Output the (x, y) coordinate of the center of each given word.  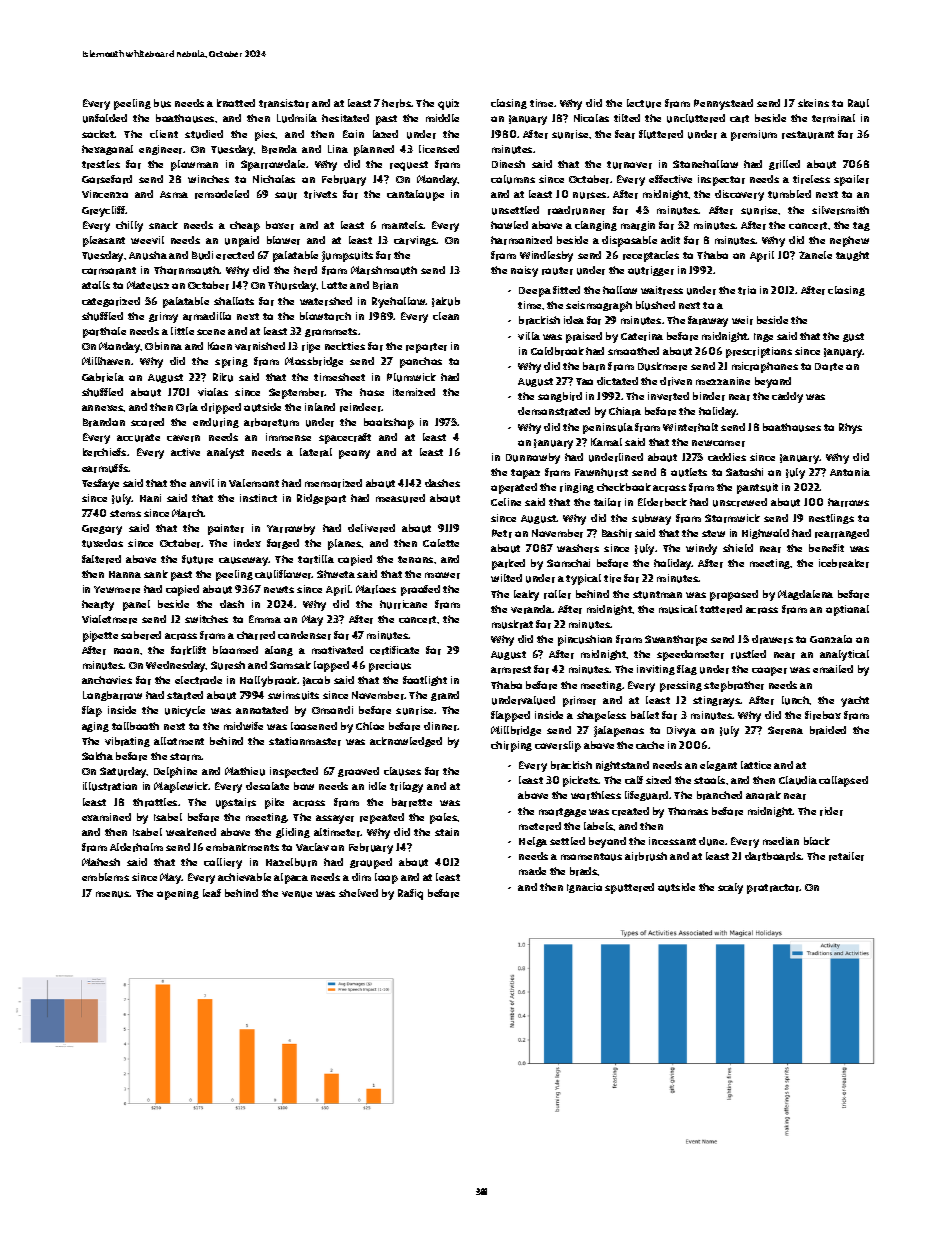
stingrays (717, 701)
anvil (202, 483)
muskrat (512, 624)
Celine (506, 502)
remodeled (222, 194)
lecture (644, 103)
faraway (708, 321)
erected (235, 255)
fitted (566, 290)
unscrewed (740, 502)
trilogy (406, 787)
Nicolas (591, 118)
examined (106, 817)
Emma (265, 619)
